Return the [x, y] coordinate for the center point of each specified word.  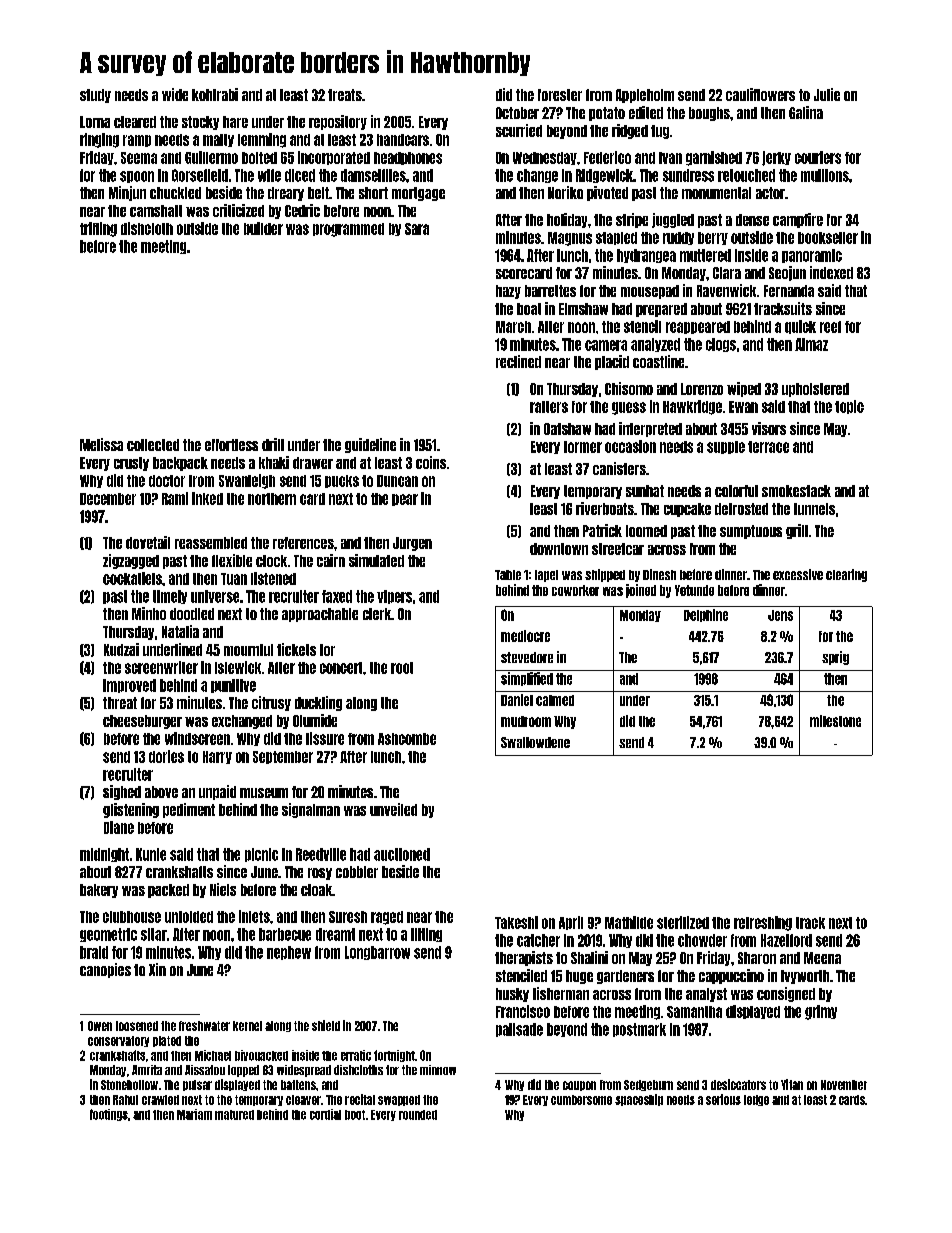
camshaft [156, 211]
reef [830, 327]
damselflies [373, 175]
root [402, 668]
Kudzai [121, 649]
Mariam [194, 1114]
